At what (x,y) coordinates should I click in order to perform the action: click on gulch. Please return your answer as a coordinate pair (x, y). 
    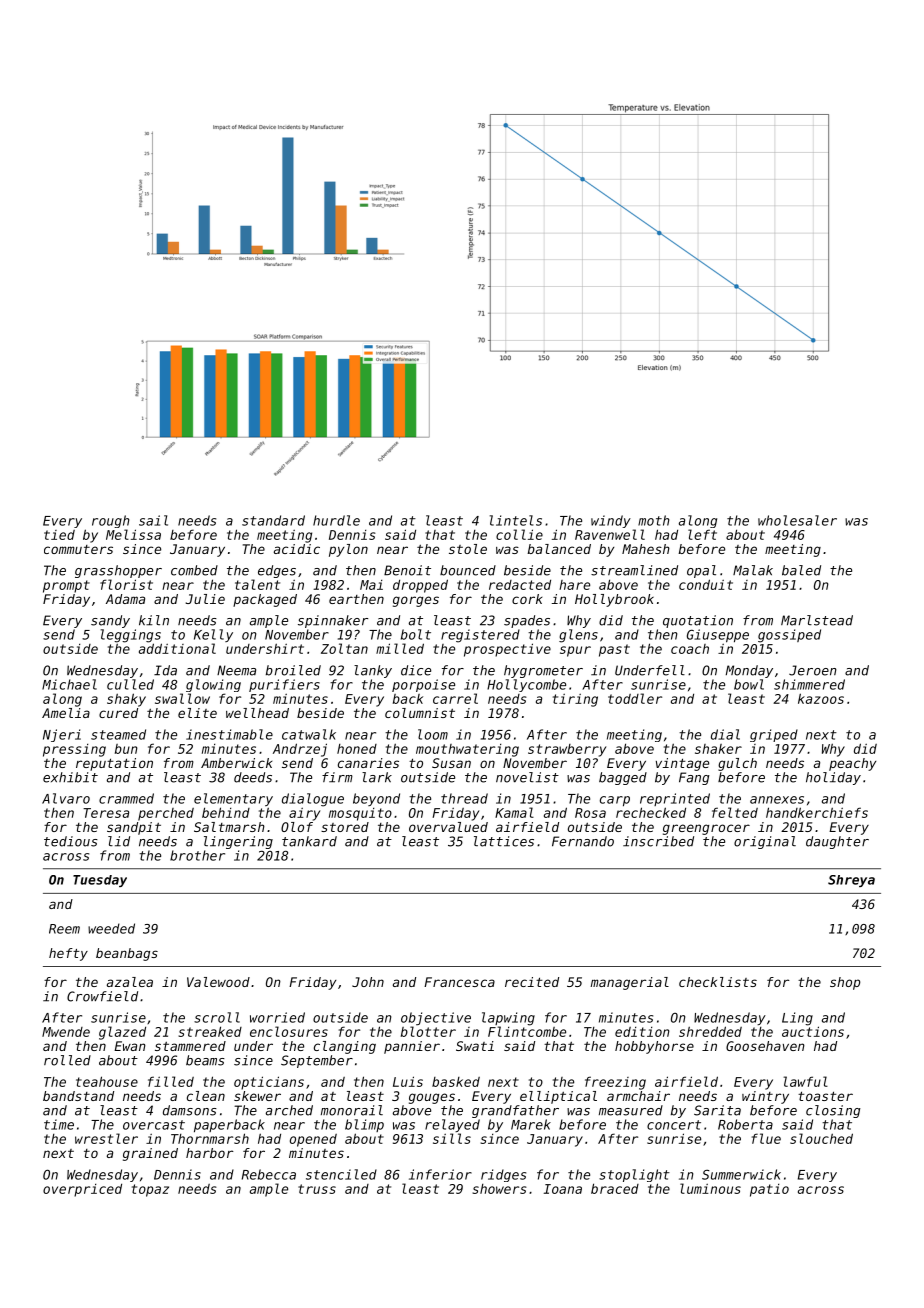
    Looking at the image, I should click on (737, 764).
